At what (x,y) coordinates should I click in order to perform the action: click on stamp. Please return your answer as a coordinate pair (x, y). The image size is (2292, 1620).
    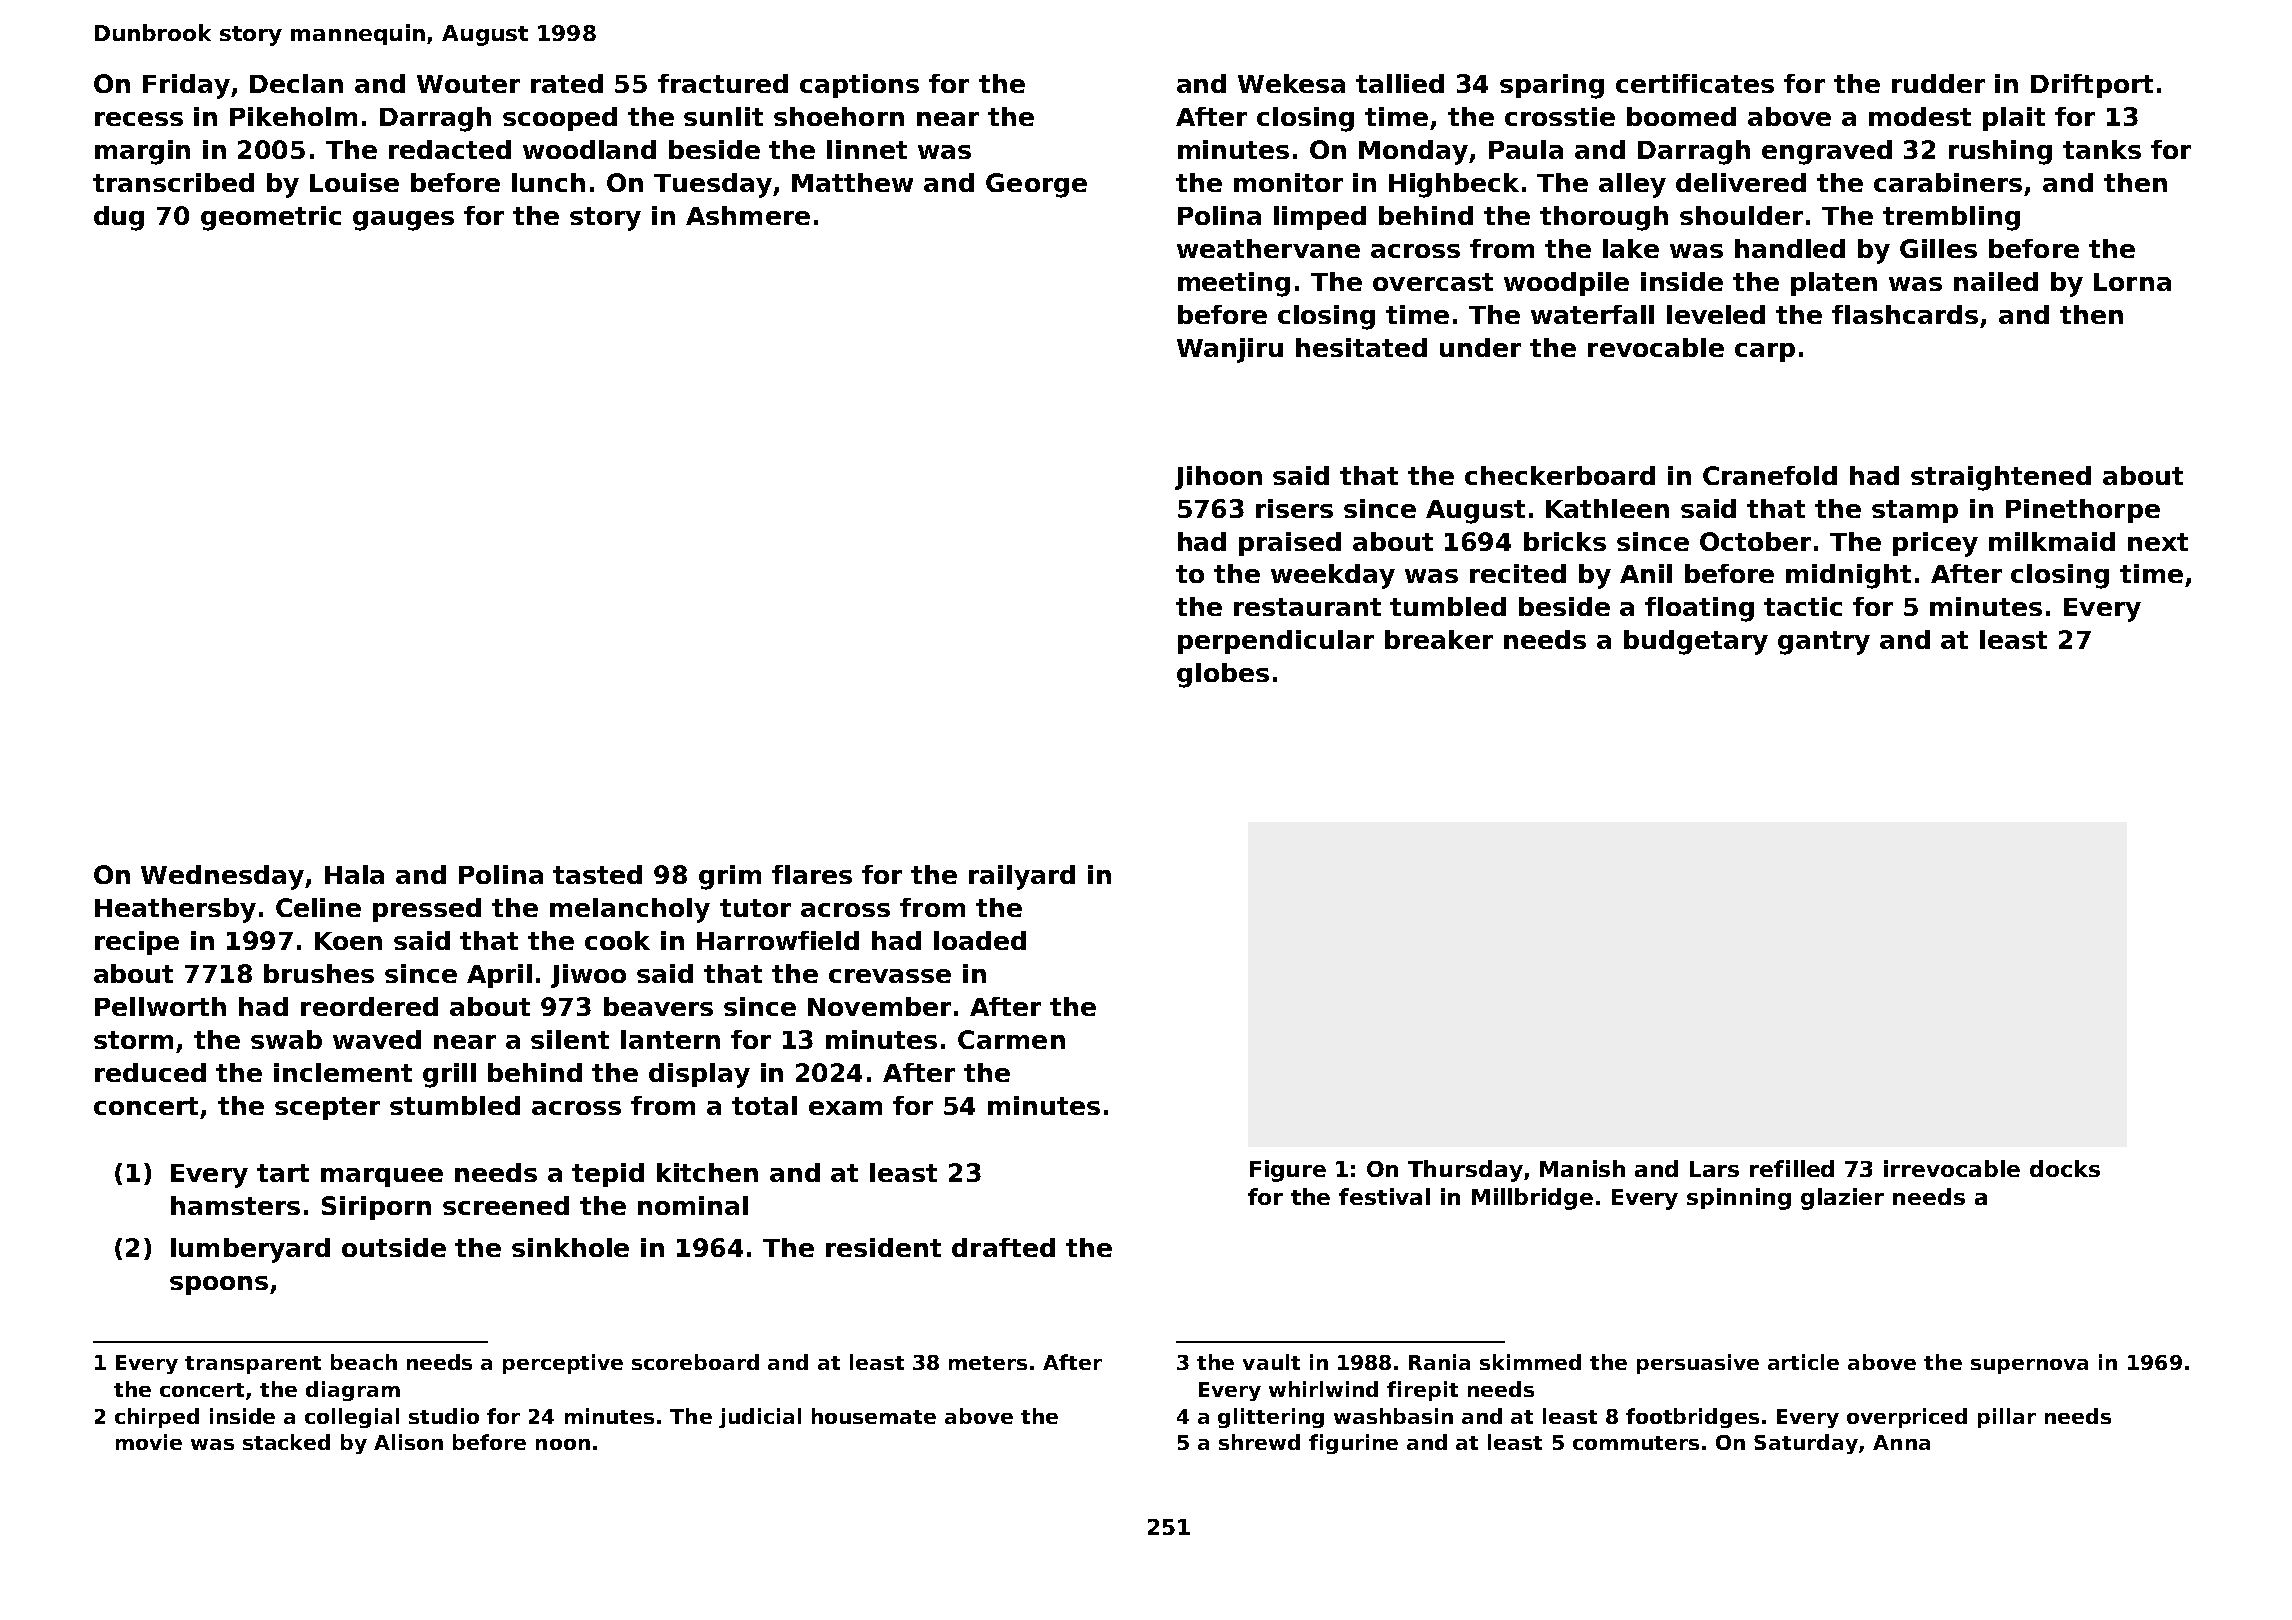
    Looking at the image, I should click on (1915, 511).
